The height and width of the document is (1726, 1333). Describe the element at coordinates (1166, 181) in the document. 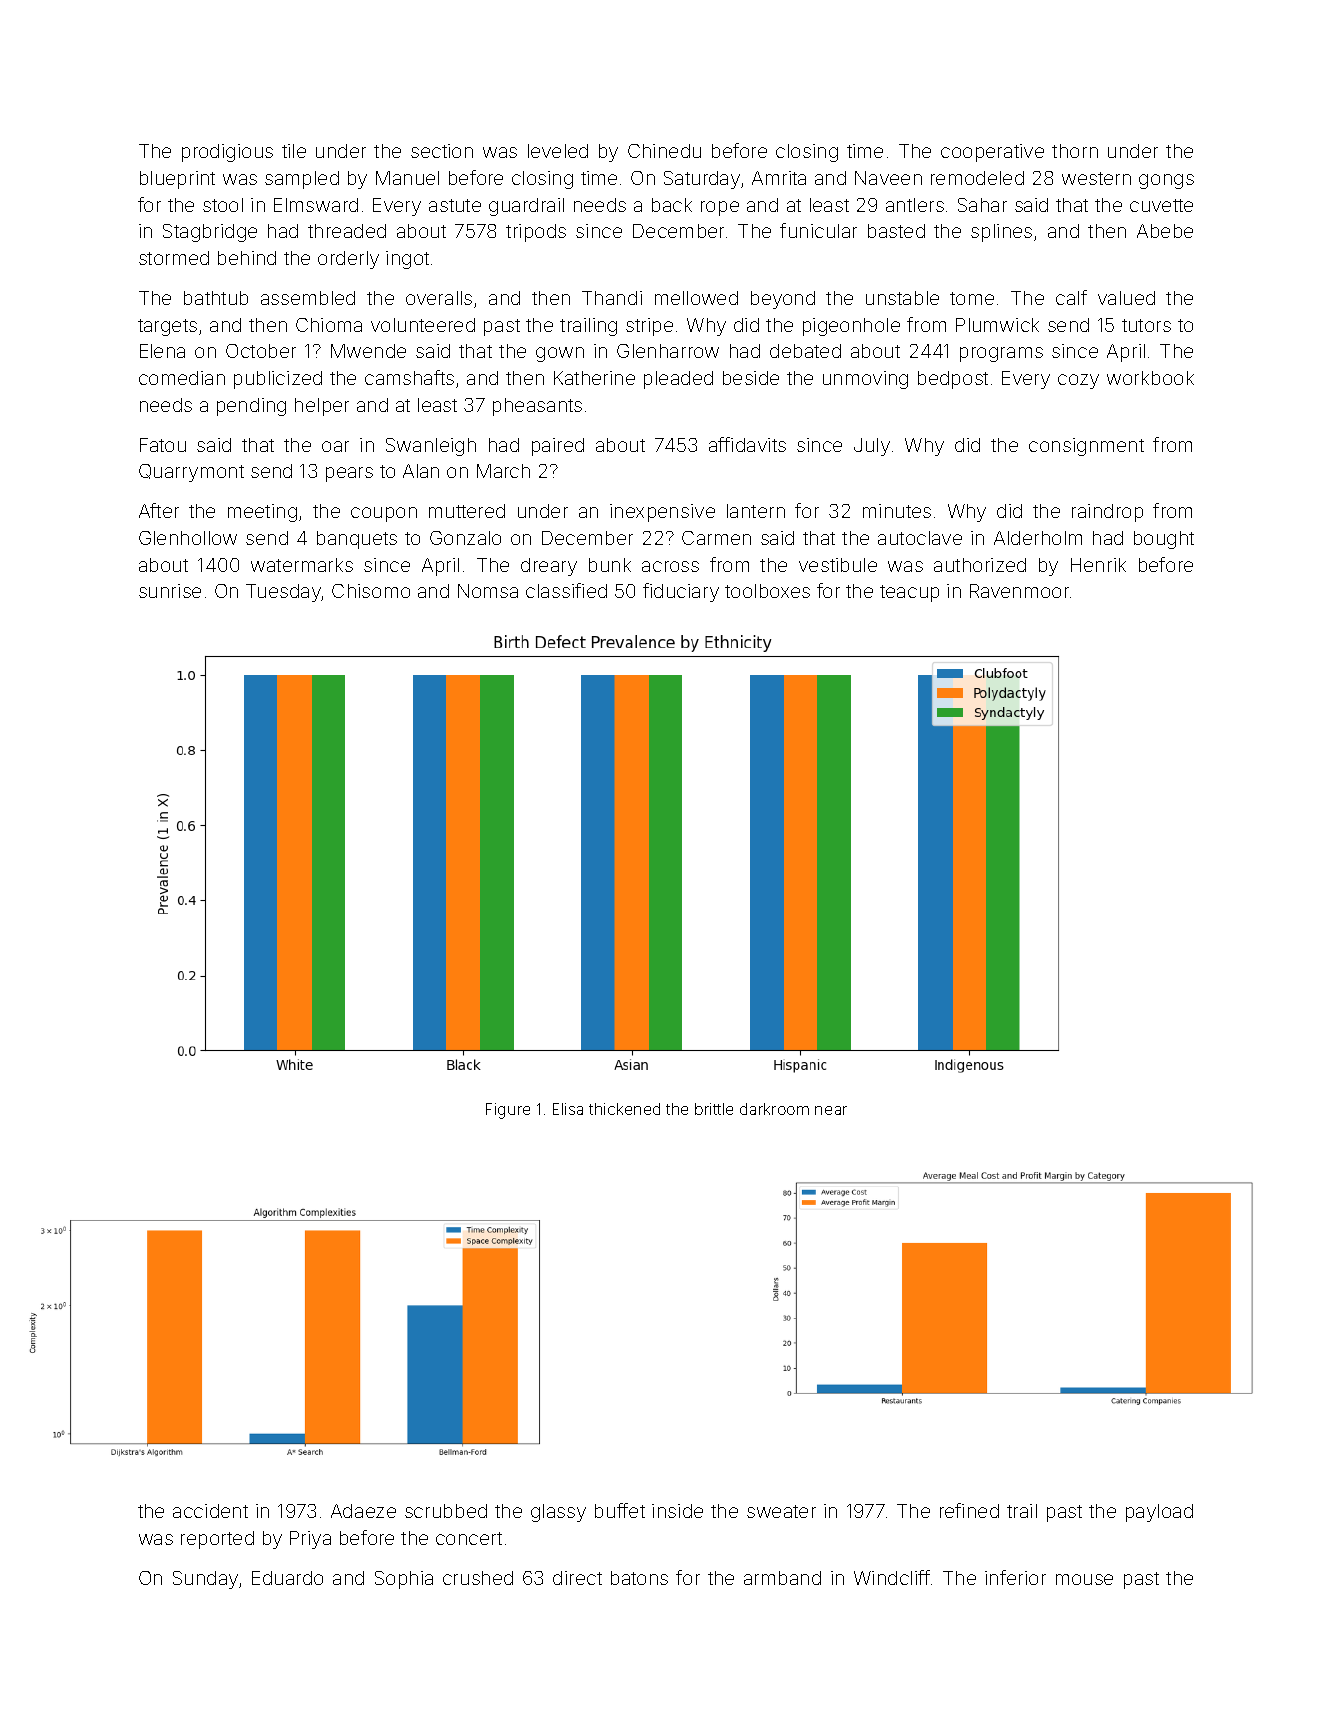

I see `gongs` at that location.
